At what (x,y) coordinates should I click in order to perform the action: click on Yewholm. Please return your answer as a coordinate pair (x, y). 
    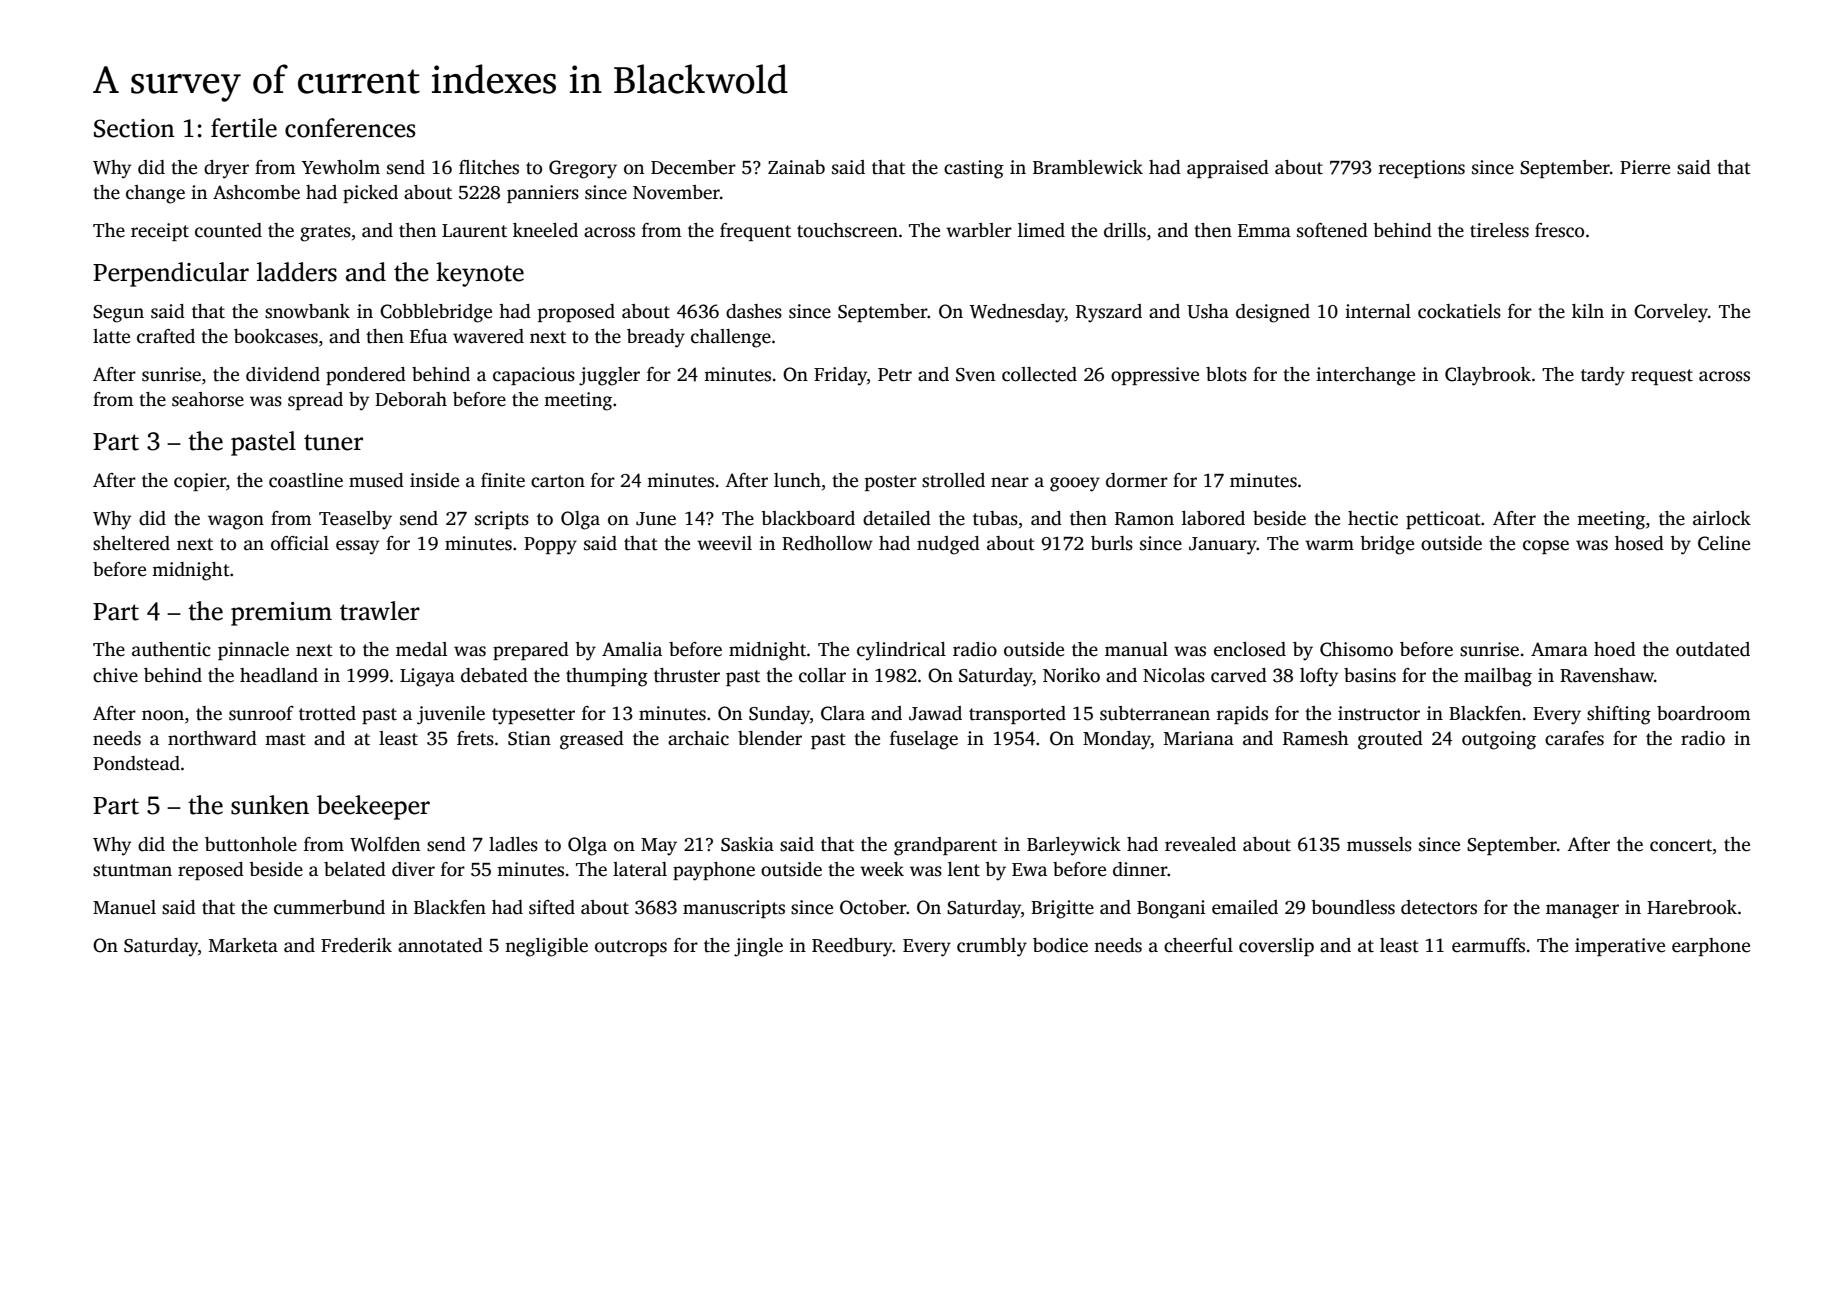
    Looking at the image, I should click on (341, 167).
